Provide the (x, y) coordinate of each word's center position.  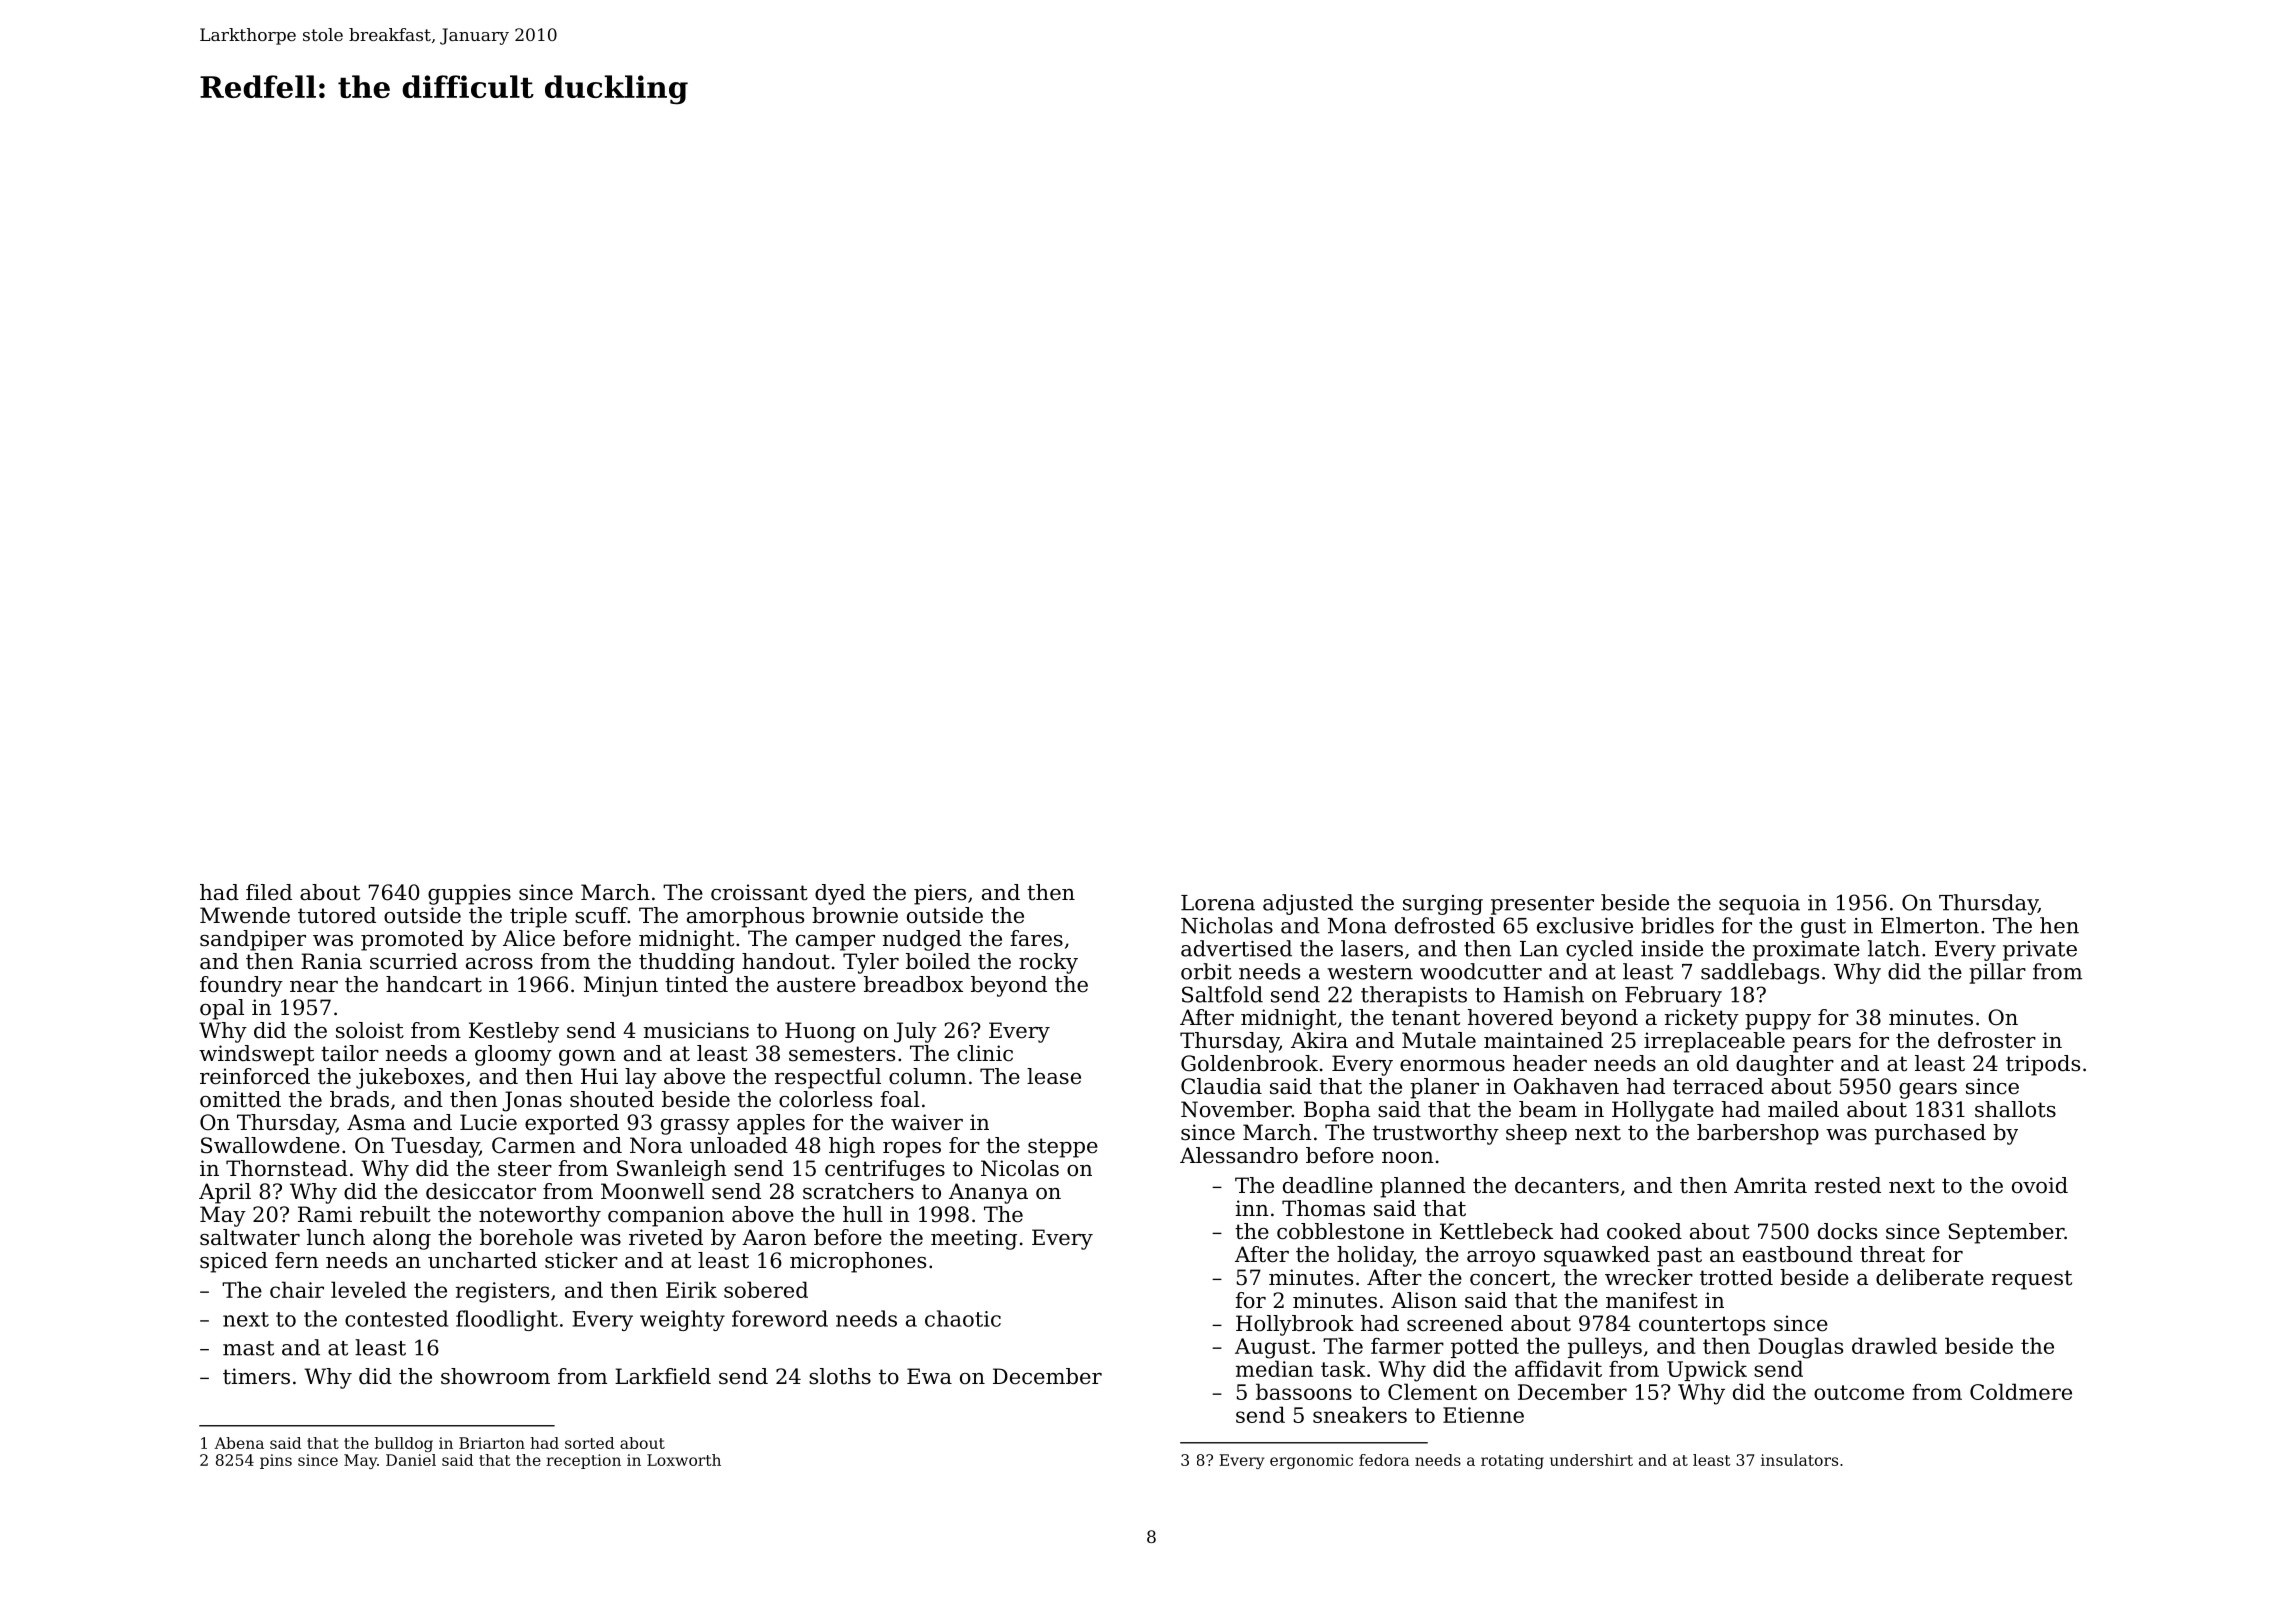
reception (583, 1461)
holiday (1375, 1256)
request (2032, 1280)
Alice (529, 938)
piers (940, 894)
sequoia (1759, 905)
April (225, 1193)
